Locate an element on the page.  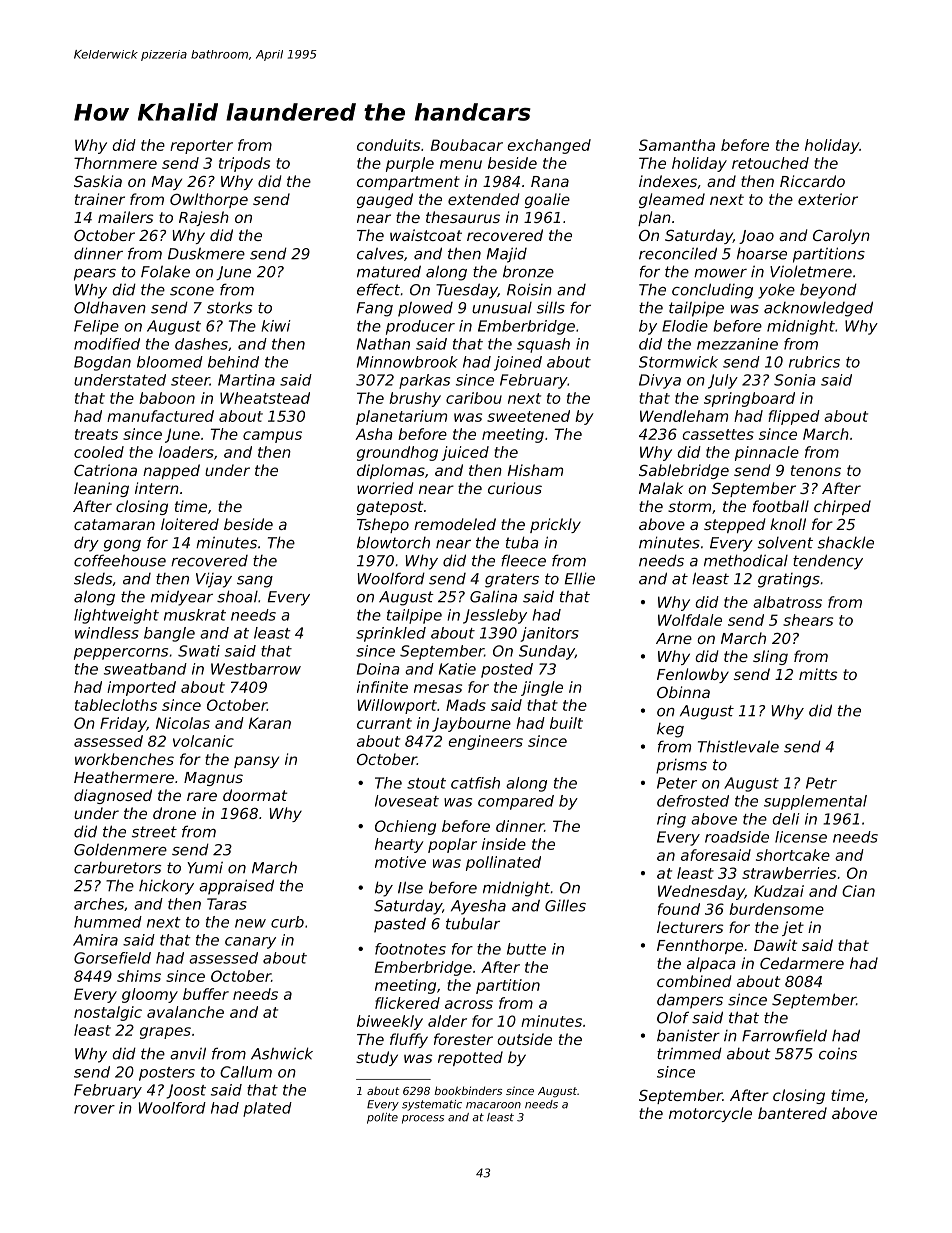
intern is located at coordinates (157, 488).
